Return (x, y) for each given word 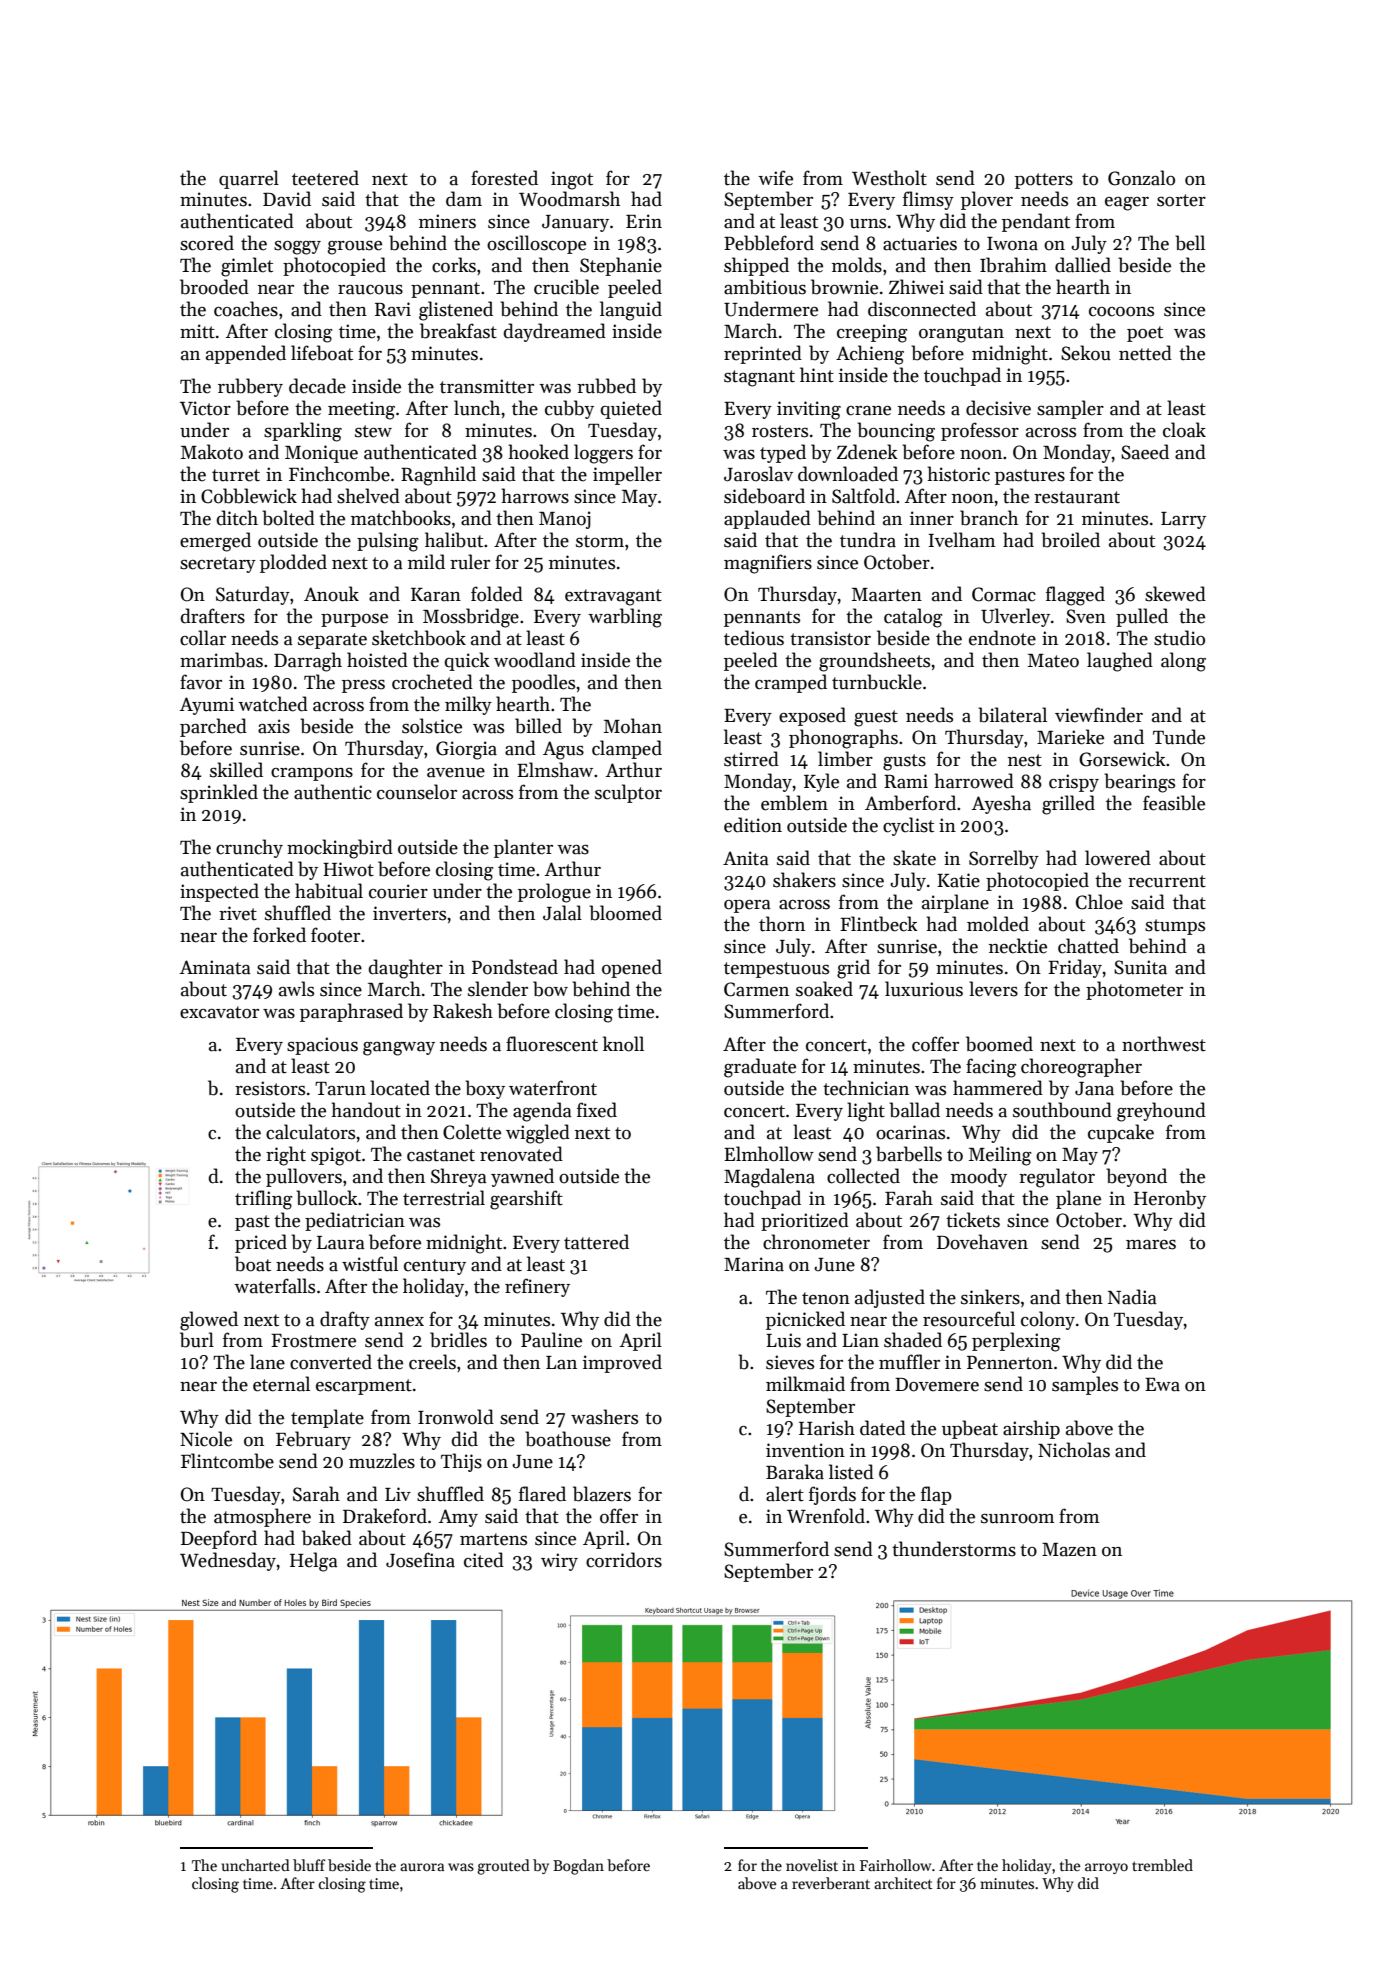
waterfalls (274, 1286)
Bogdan (578, 1867)
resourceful (969, 1319)
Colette (472, 1132)
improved (622, 1363)
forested (504, 178)
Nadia (1132, 1297)
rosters (780, 431)
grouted (503, 1867)
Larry (1183, 520)
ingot (572, 180)
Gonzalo (1141, 178)
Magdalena (769, 1178)
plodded (293, 563)
